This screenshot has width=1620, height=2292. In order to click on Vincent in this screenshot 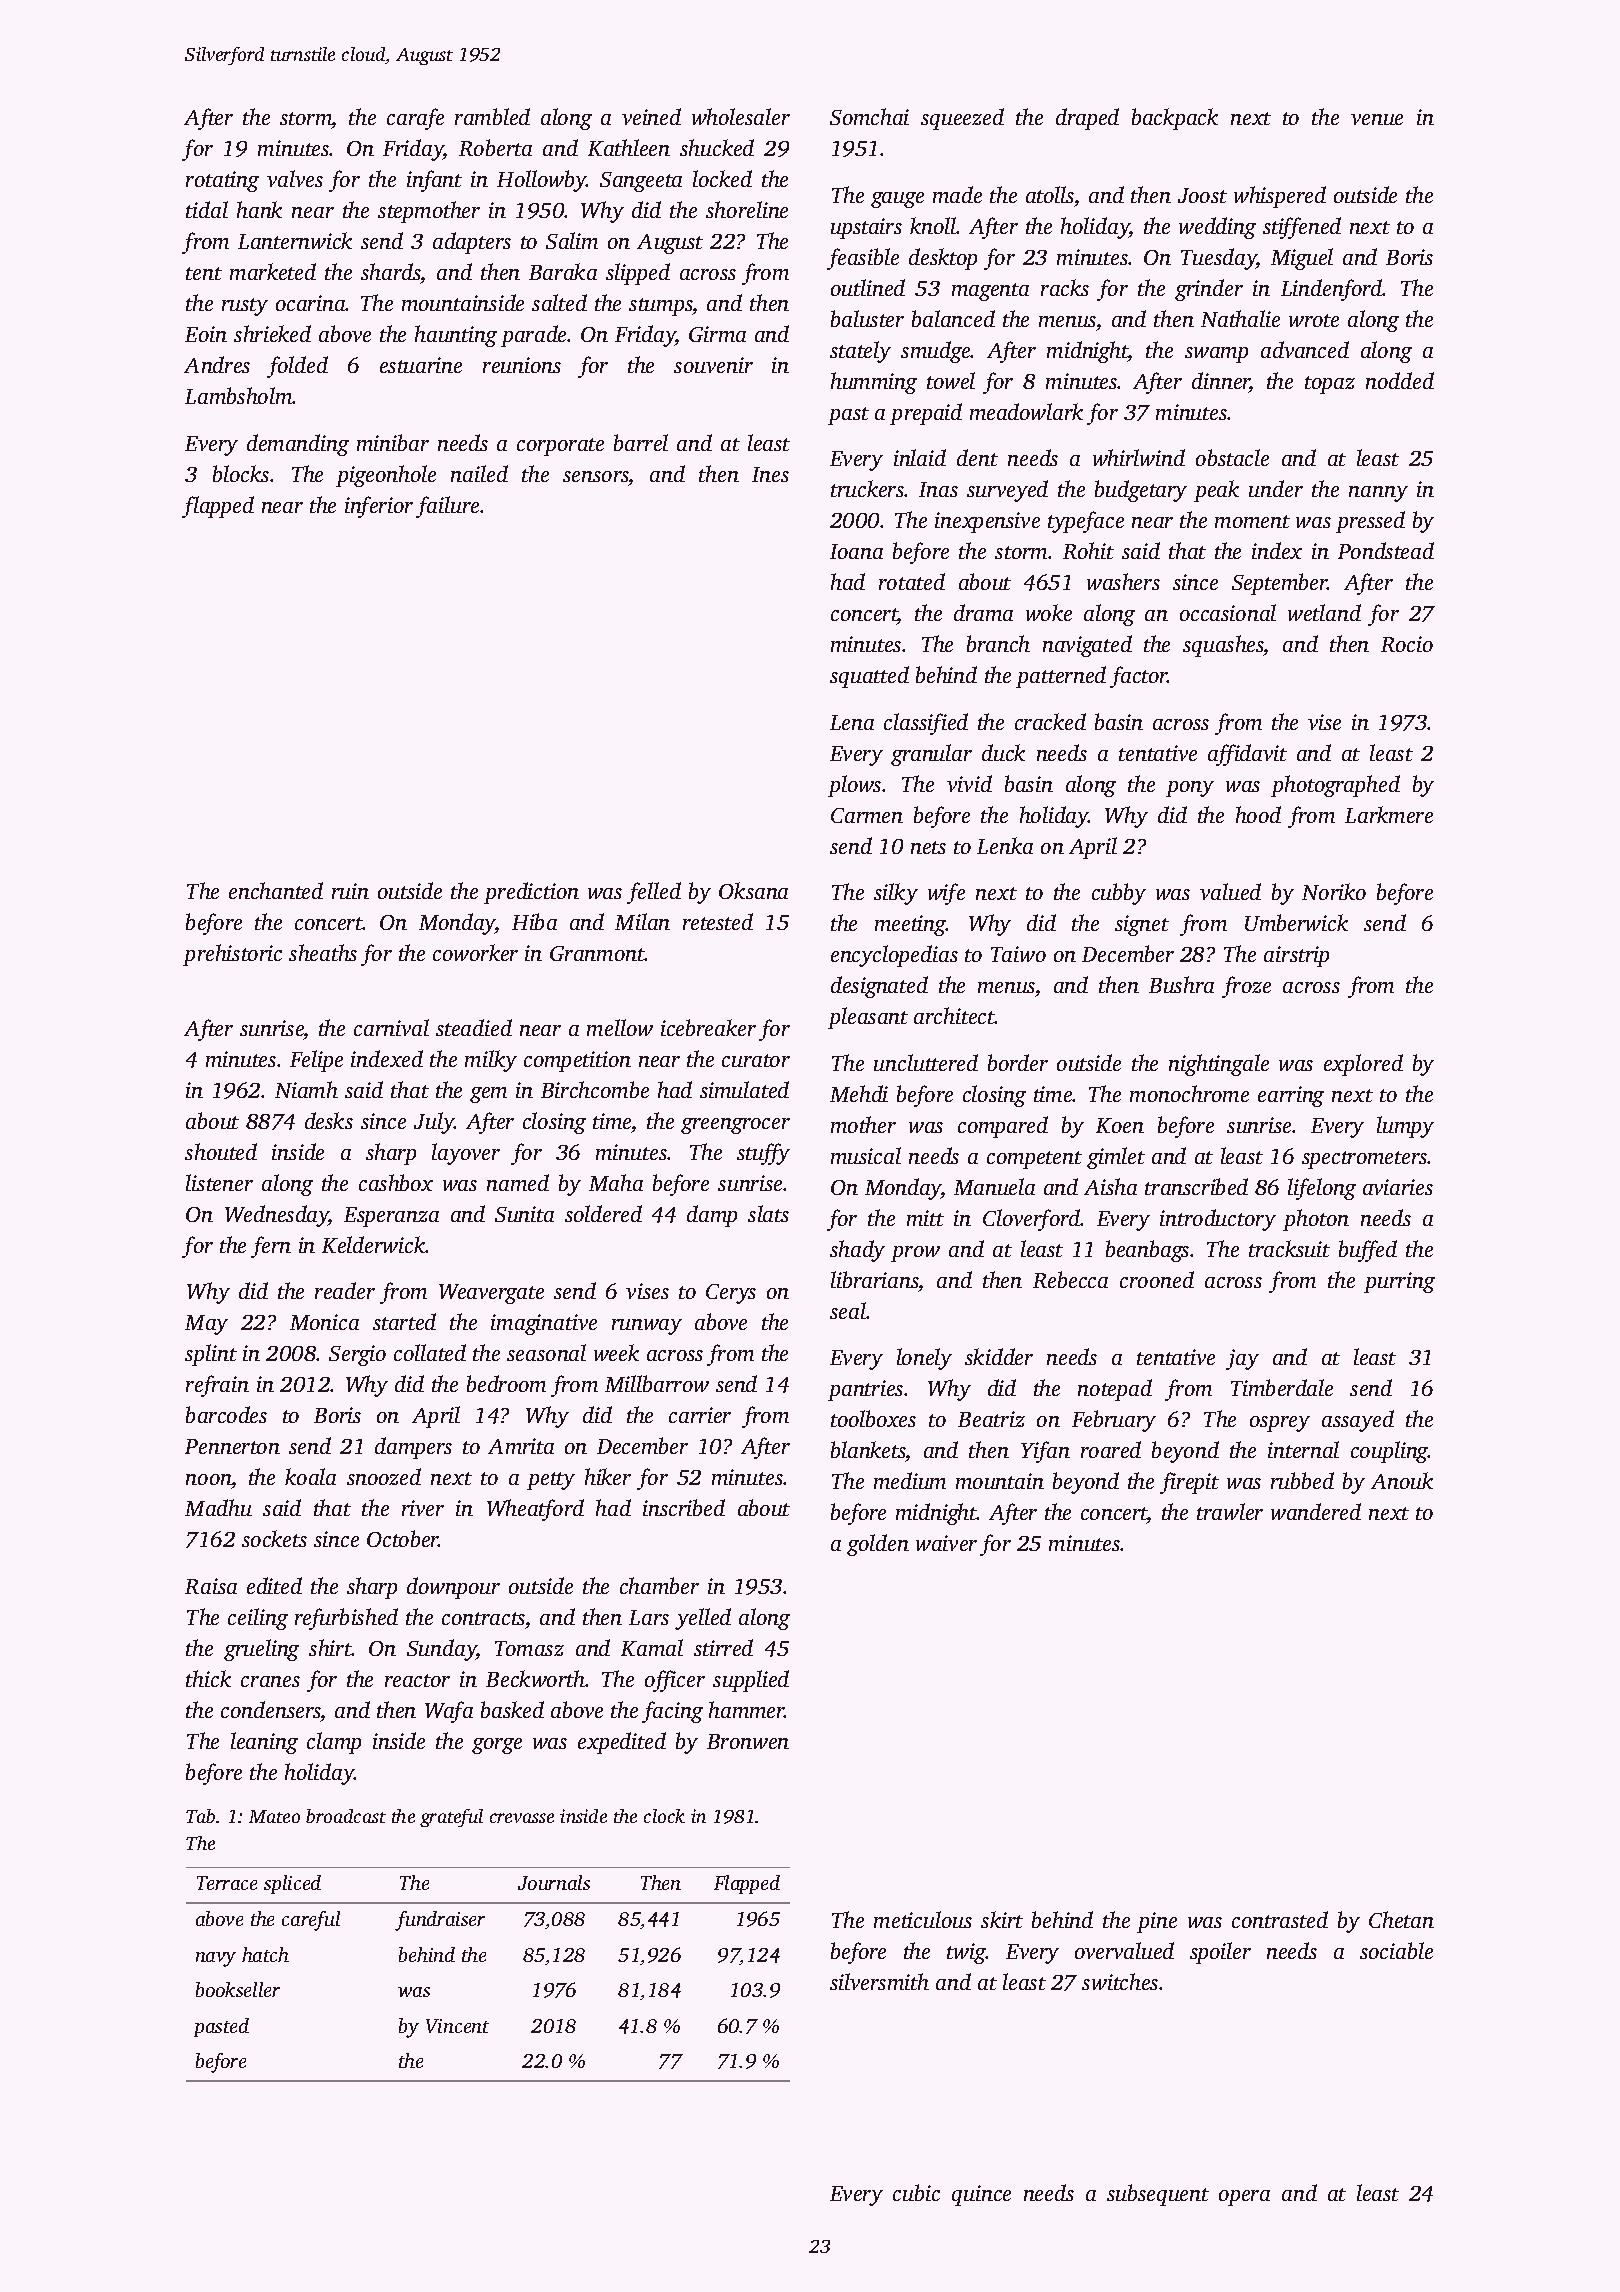, I will do `click(457, 2026)`.
